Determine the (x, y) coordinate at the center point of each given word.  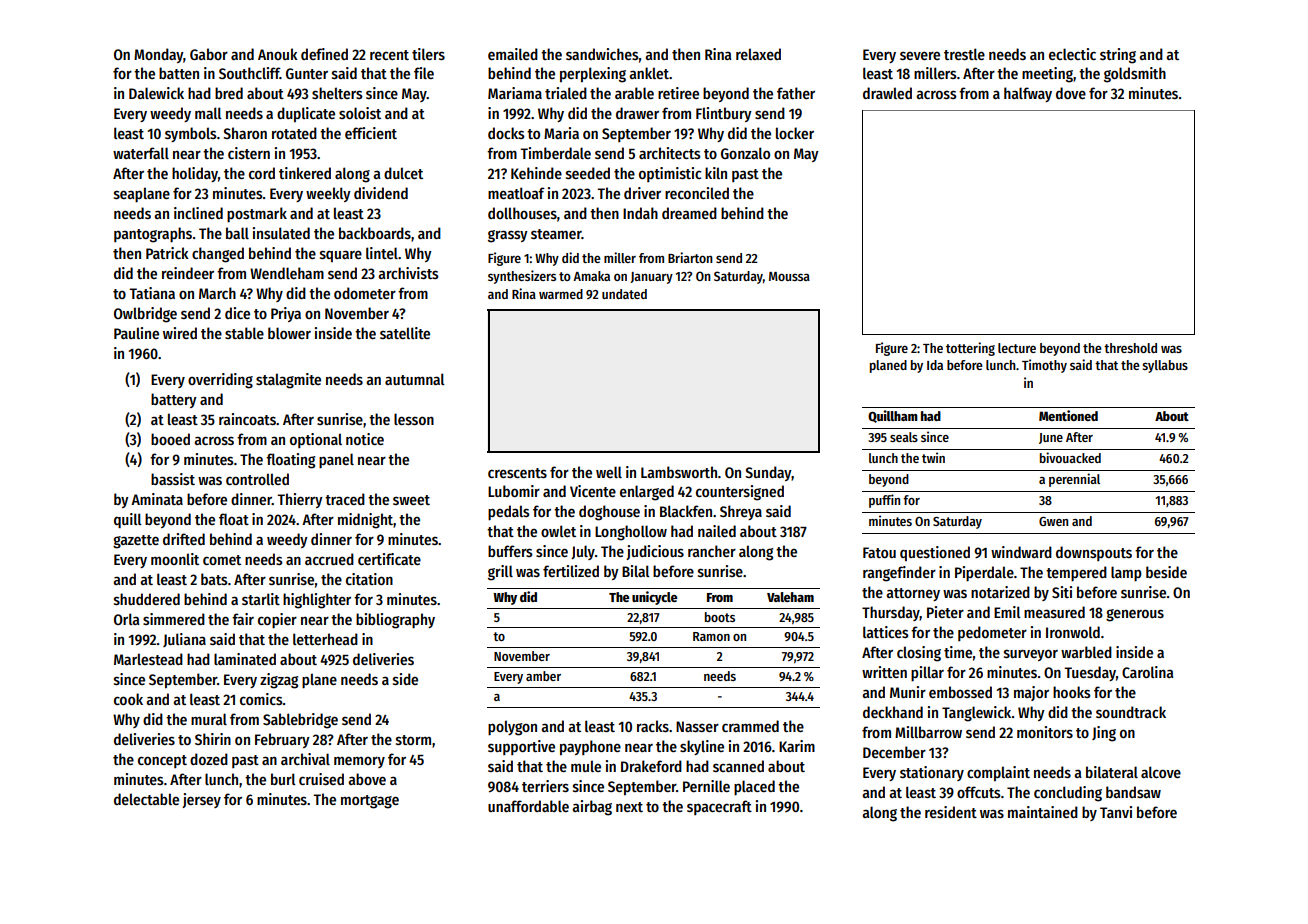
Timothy (1044, 366)
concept (162, 761)
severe (920, 55)
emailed (513, 54)
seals (904, 437)
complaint (998, 773)
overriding (220, 381)
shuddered (147, 599)
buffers (510, 551)
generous (1135, 615)
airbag (592, 808)
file (424, 73)
